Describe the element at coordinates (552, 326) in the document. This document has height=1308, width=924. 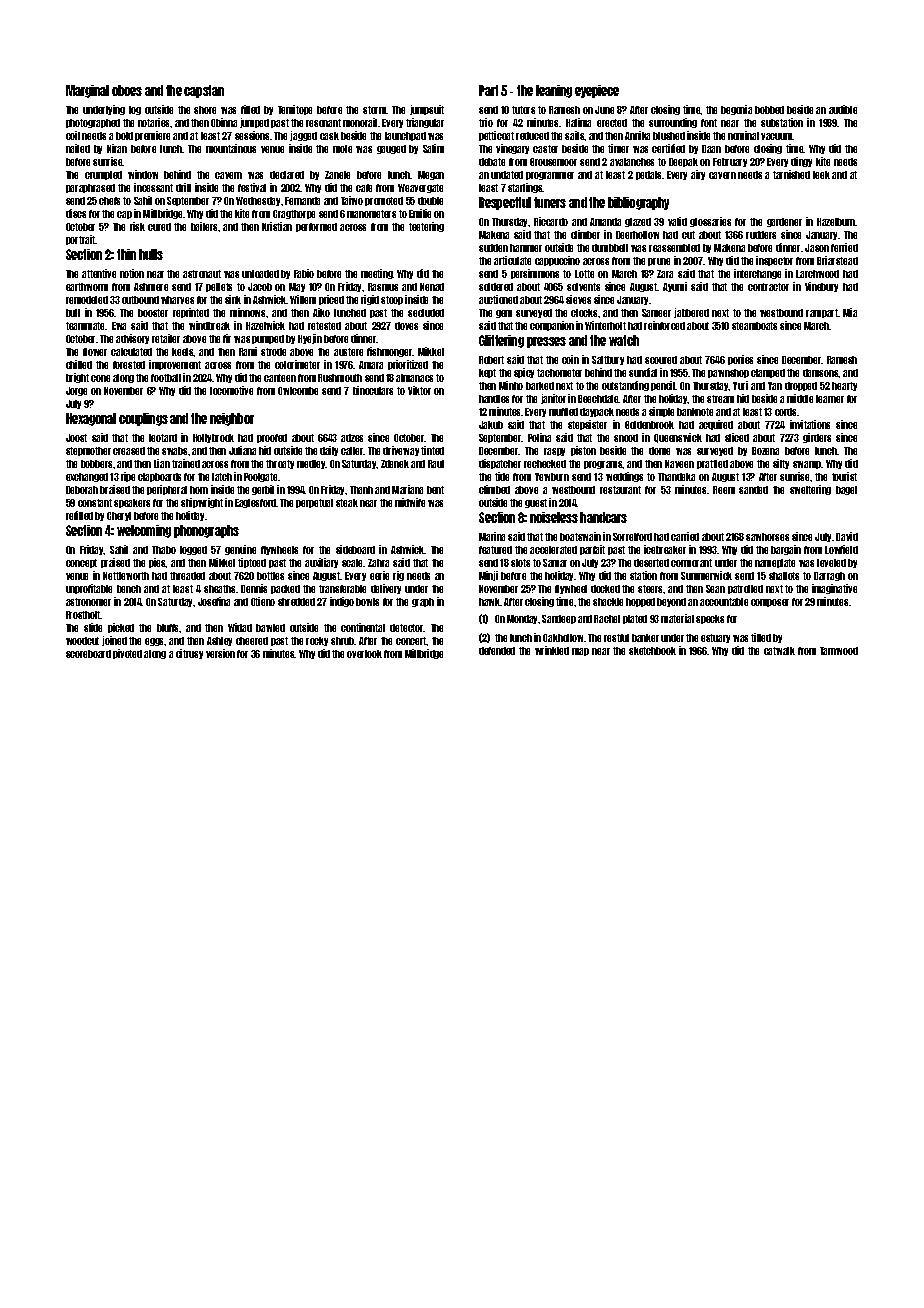
I see `companion` at that location.
